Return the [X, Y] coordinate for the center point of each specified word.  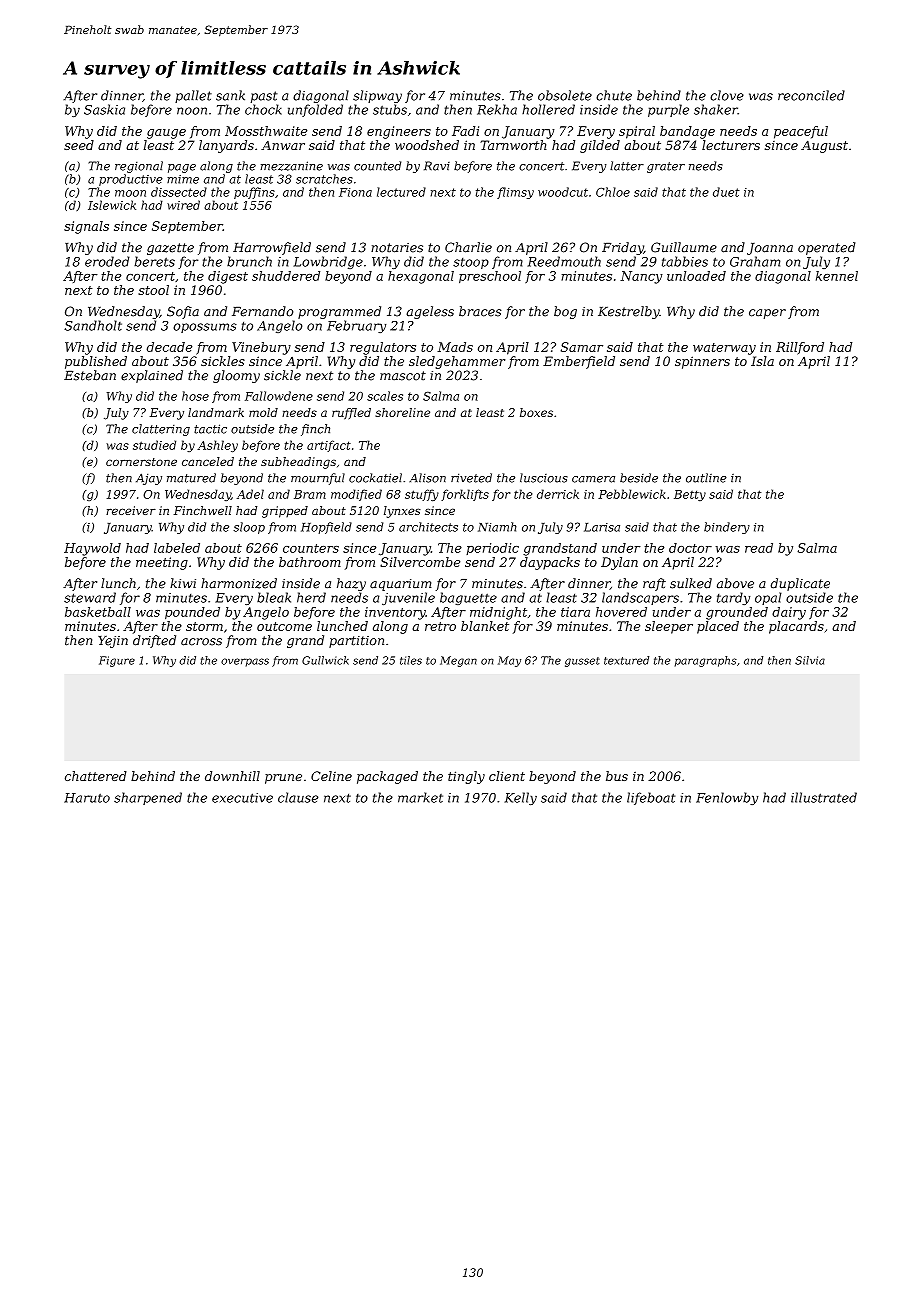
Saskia [104, 109]
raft [654, 584]
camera [593, 479]
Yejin [113, 642]
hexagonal [421, 277]
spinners [702, 362]
